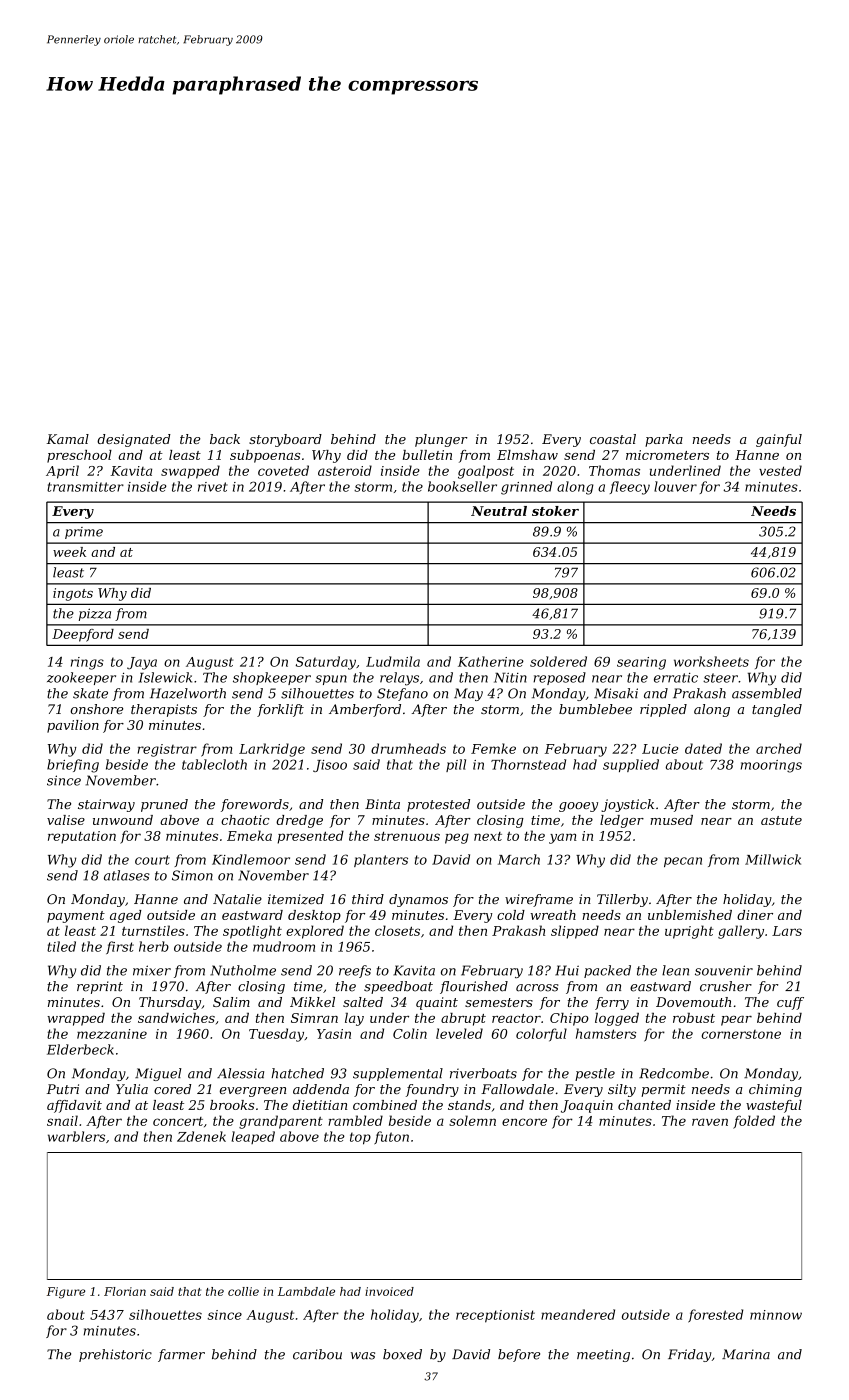 The height and width of the page is (1400, 849). Describe the element at coordinates (81, 678) in the page. I see `zookeeper` at that location.
